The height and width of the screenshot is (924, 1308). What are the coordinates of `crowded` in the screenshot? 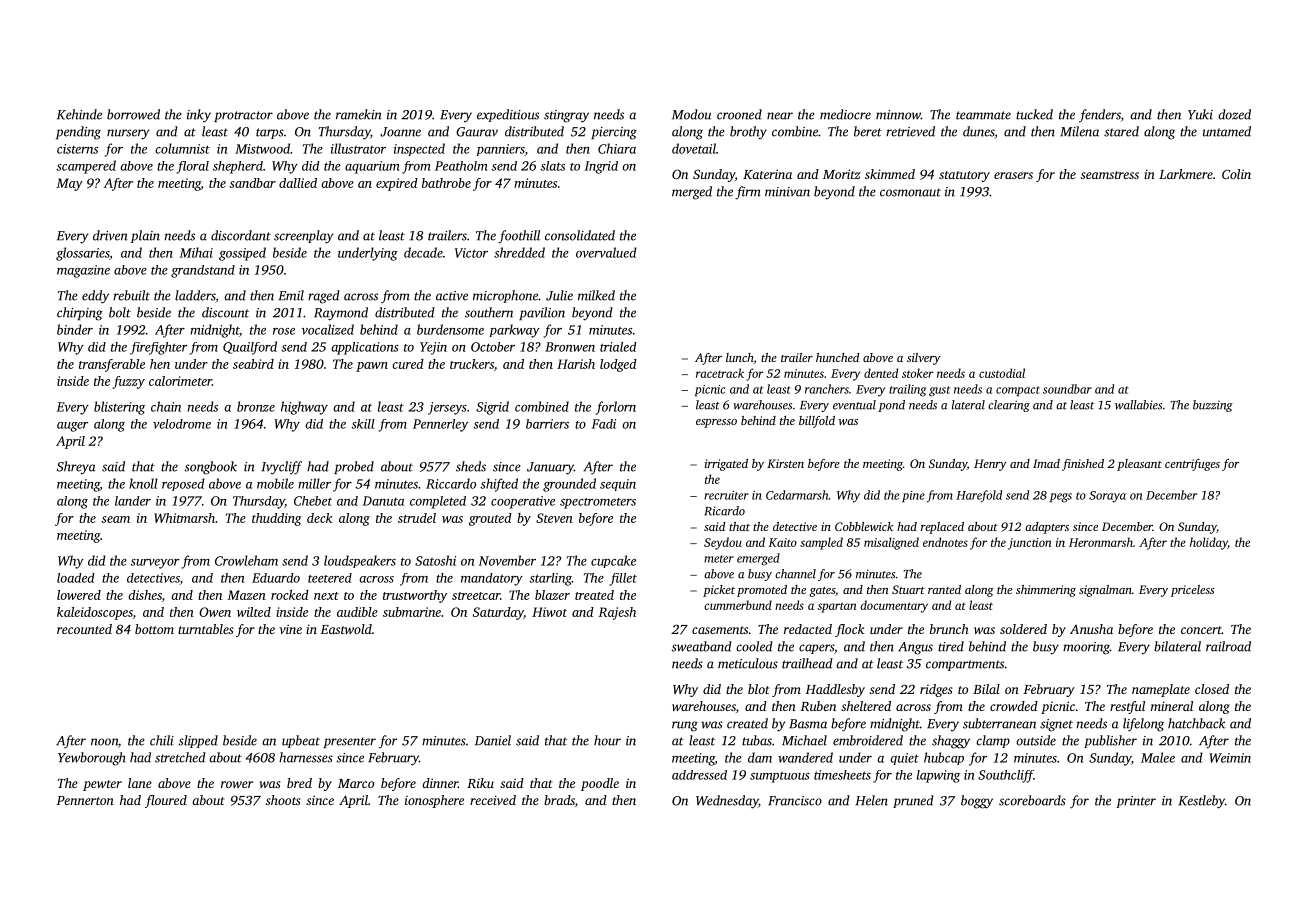 It's located at (1014, 706).
